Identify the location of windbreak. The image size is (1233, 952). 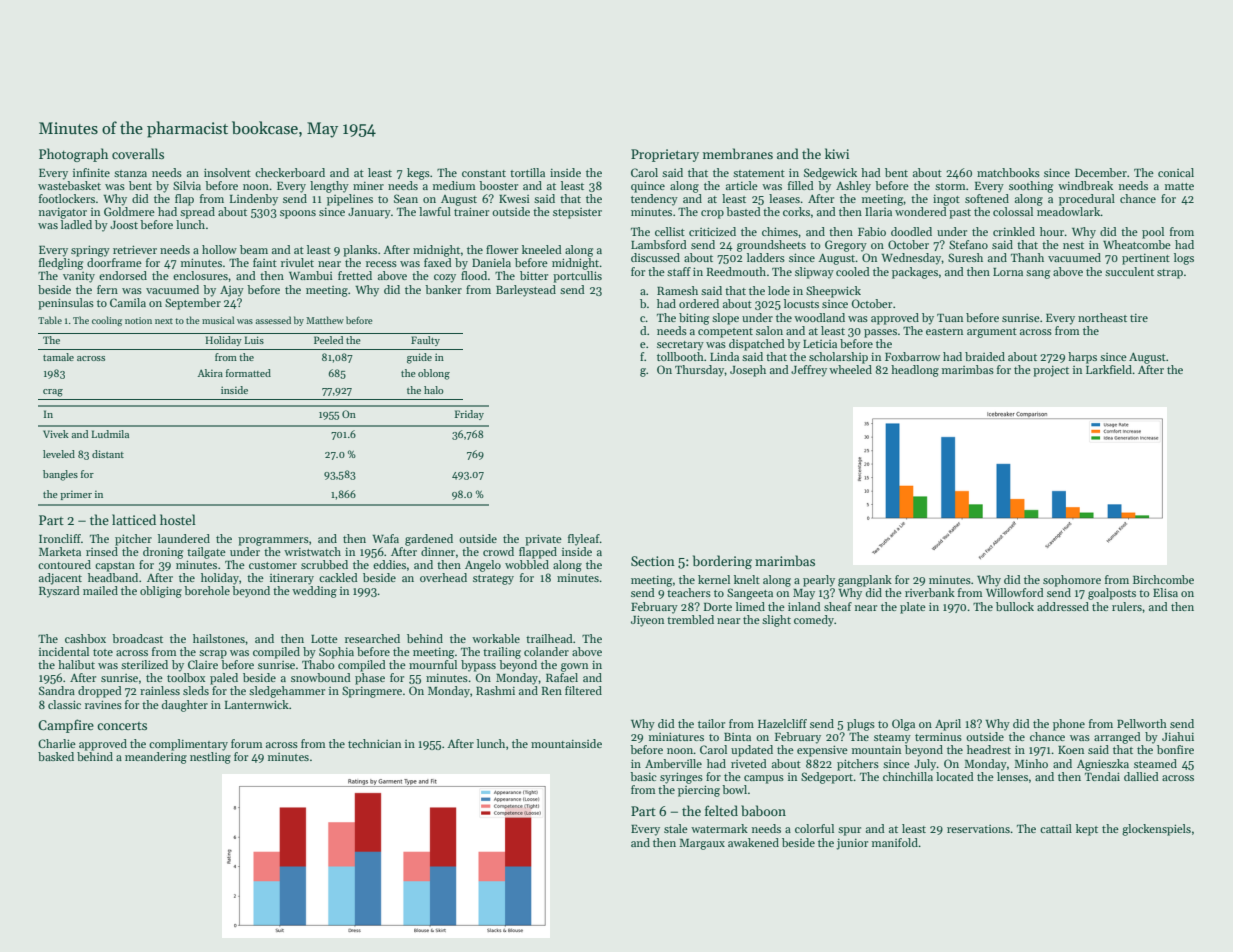
(1085, 185).
